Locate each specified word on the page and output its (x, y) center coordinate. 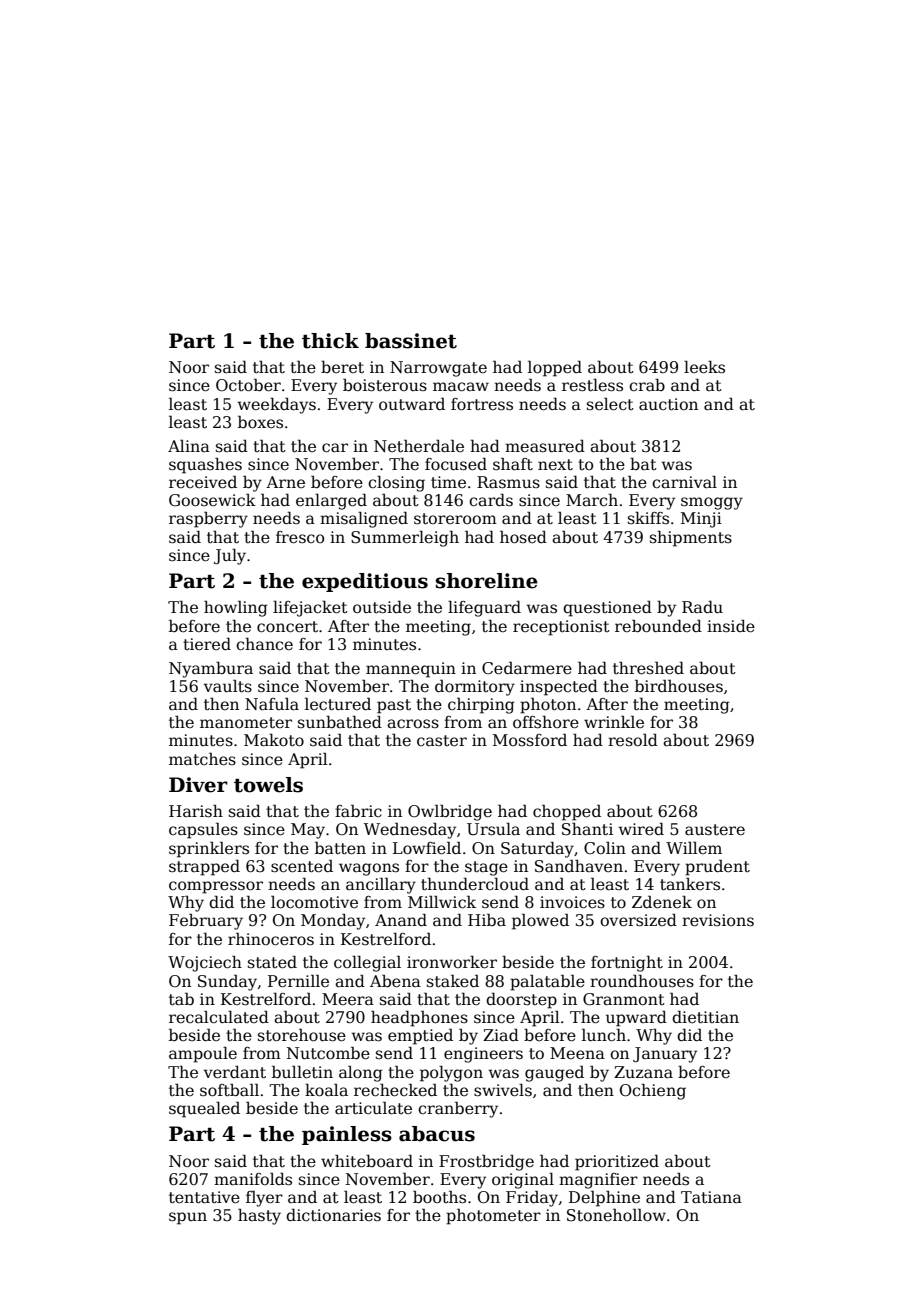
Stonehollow (616, 1215)
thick (330, 341)
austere (715, 830)
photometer (493, 1216)
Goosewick (212, 500)
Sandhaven (579, 866)
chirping (481, 705)
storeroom (455, 519)
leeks (704, 367)
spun (188, 1218)
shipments (691, 539)
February (206, 921)
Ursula (493, 829)
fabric (358, 811)
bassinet (411, 341)
